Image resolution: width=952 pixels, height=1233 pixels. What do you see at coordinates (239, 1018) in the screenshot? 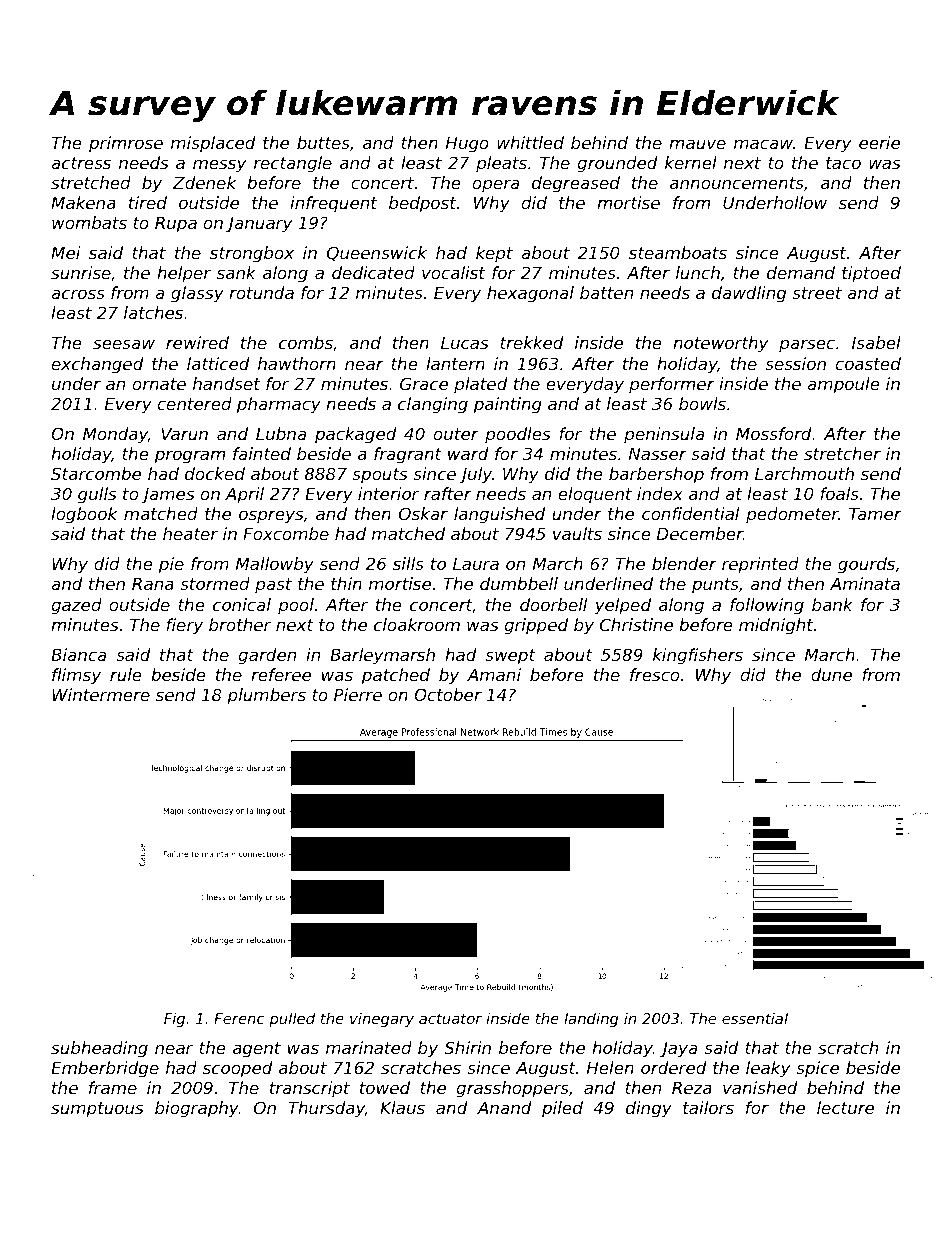
I see `Ferenc` at bounding box center [239, 1018].
